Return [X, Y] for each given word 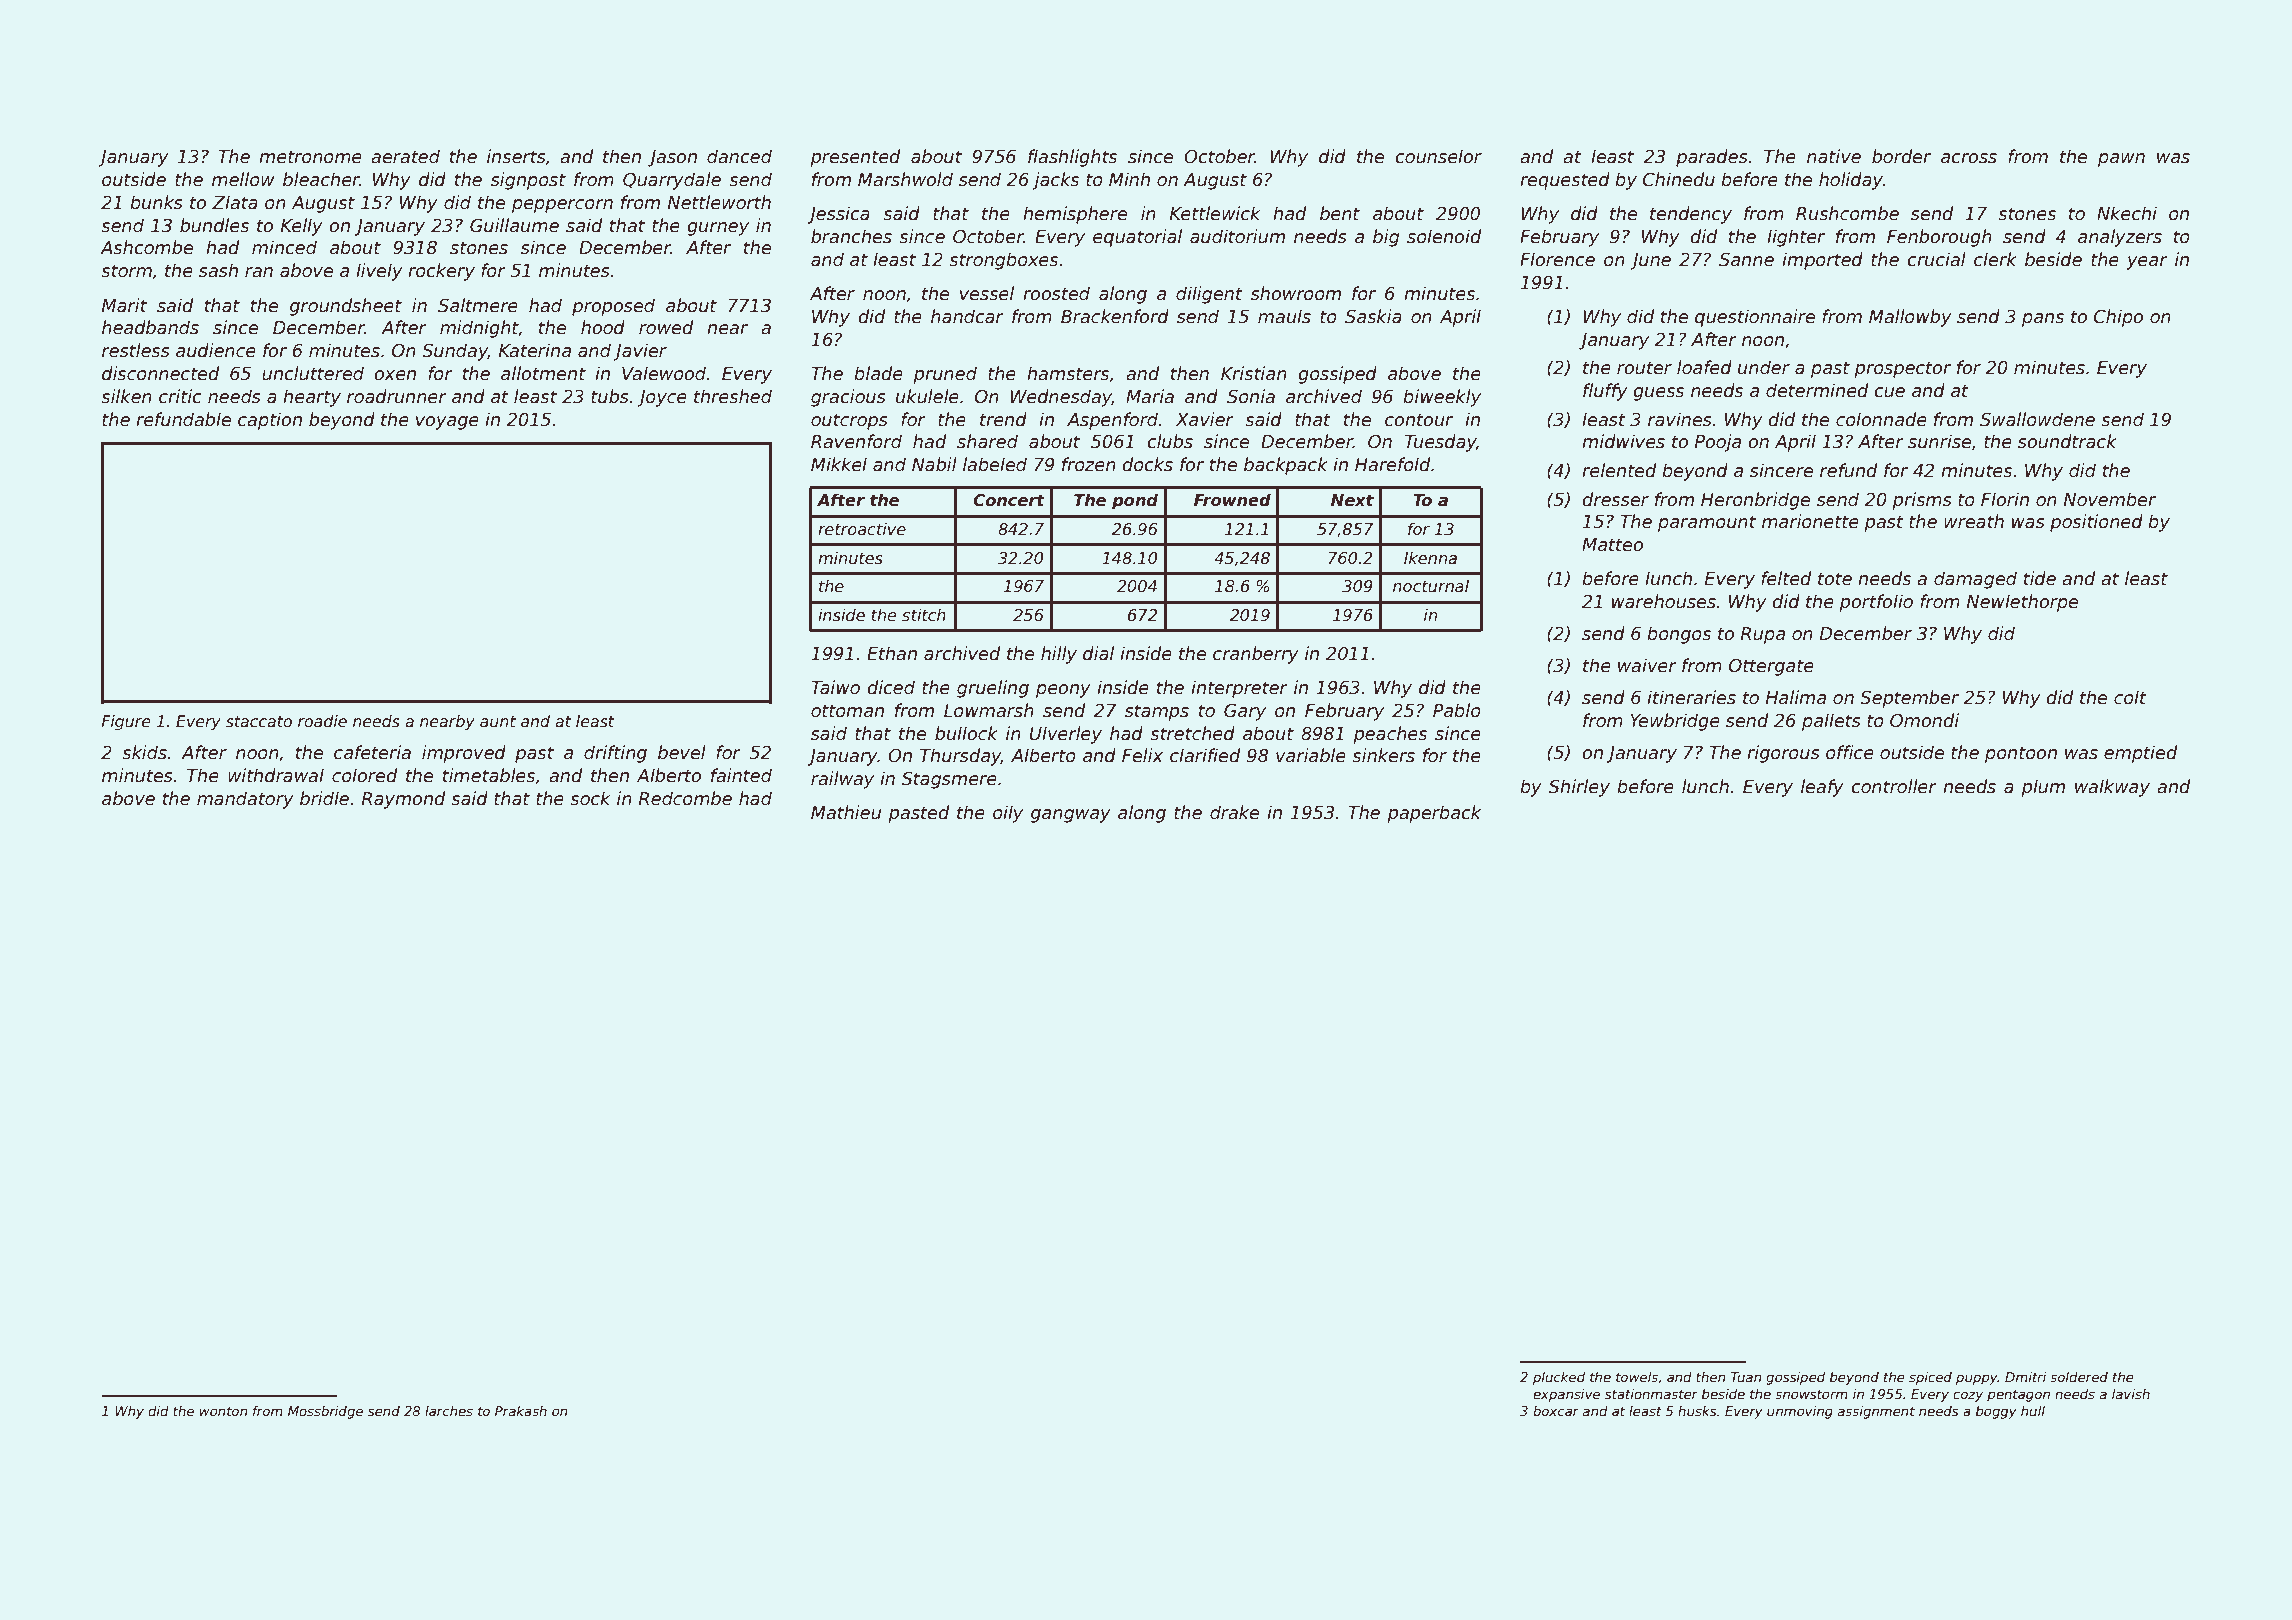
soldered [2079, 1377]
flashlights [1072, 158]
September [1909, 699]
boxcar [1556, 1411]
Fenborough [1939, 238]
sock [590, 798]
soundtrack [2067, 441]
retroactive [862, 529]
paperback [1434, 814]
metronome [310, 157]
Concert [1009, 500]
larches [449, 1411]
